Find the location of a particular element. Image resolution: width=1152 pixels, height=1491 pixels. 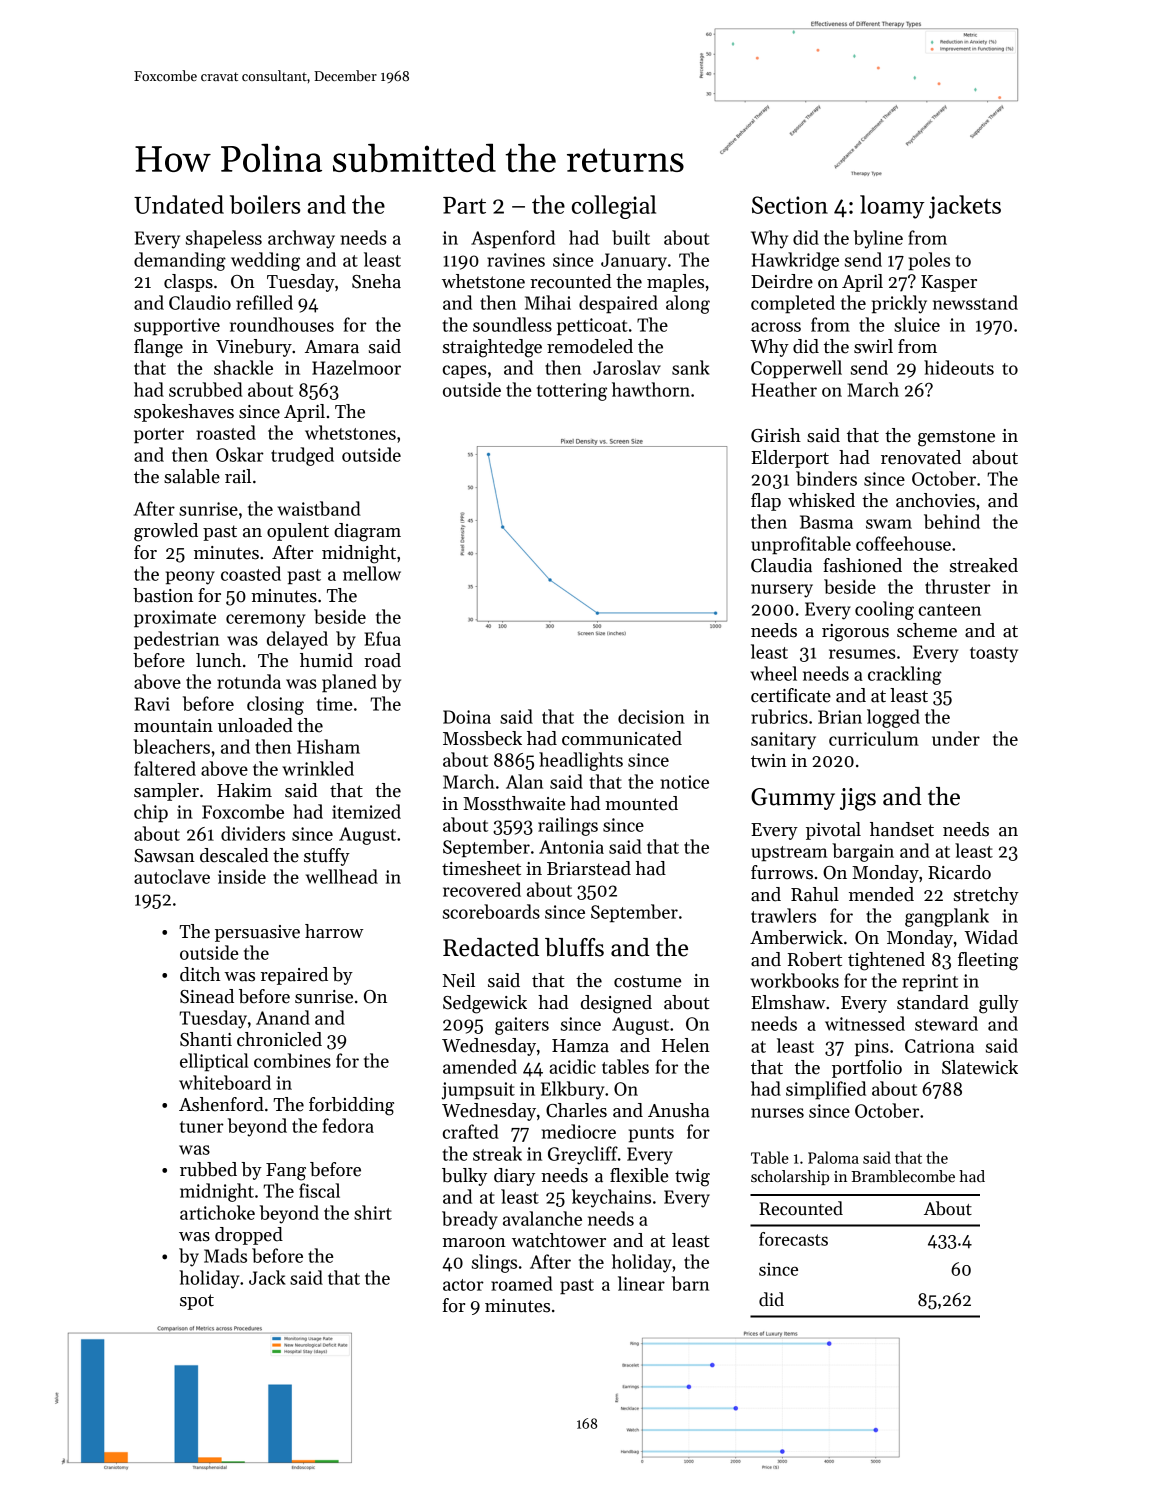

faltered is located at coordinates (165, 768).
